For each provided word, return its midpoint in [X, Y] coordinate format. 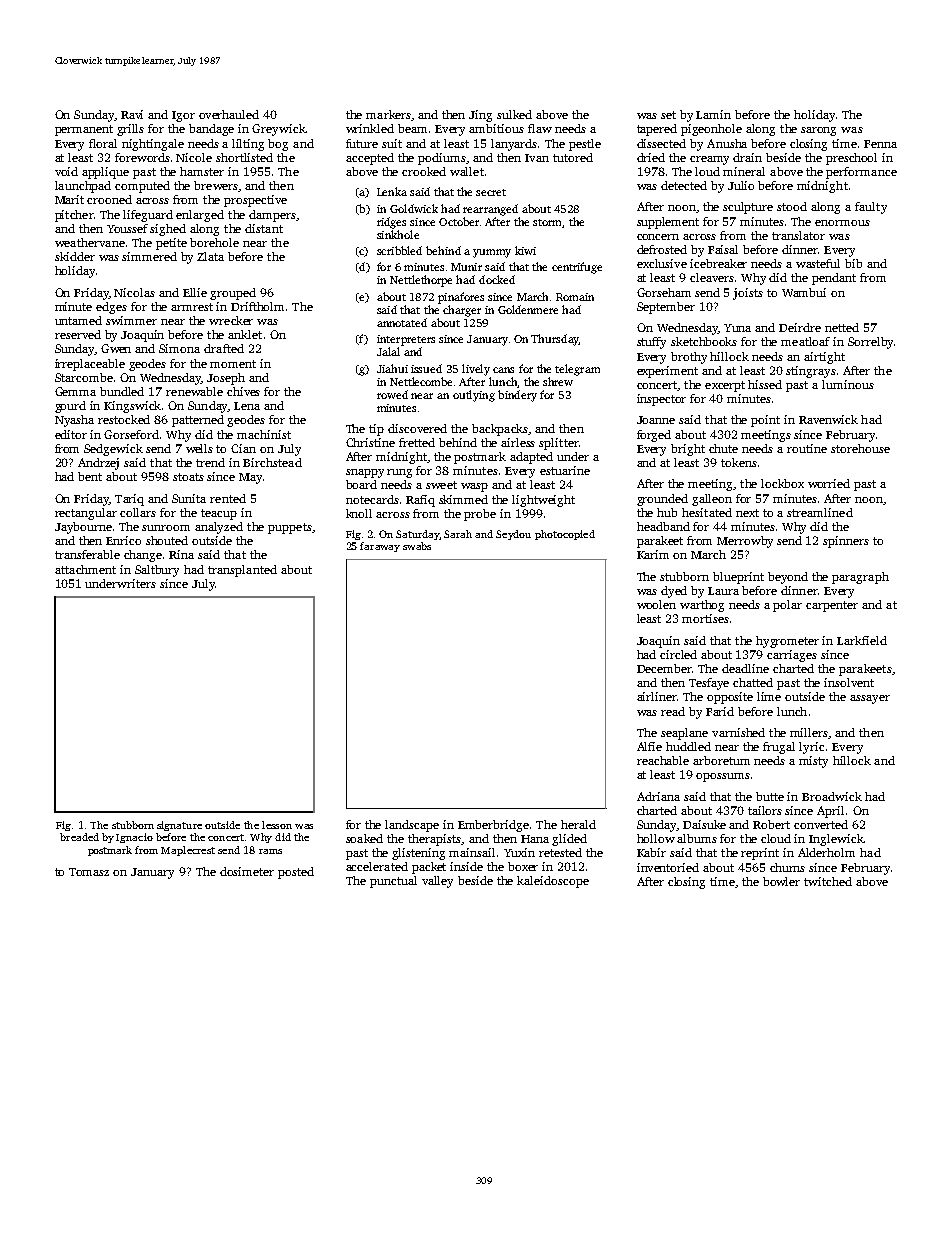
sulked [514, 114]
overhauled [229, 114]
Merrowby [745, 542]
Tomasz [89, 872]
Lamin [713, 114]
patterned [198, 421]
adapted [531, 458]
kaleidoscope [553, 882]
